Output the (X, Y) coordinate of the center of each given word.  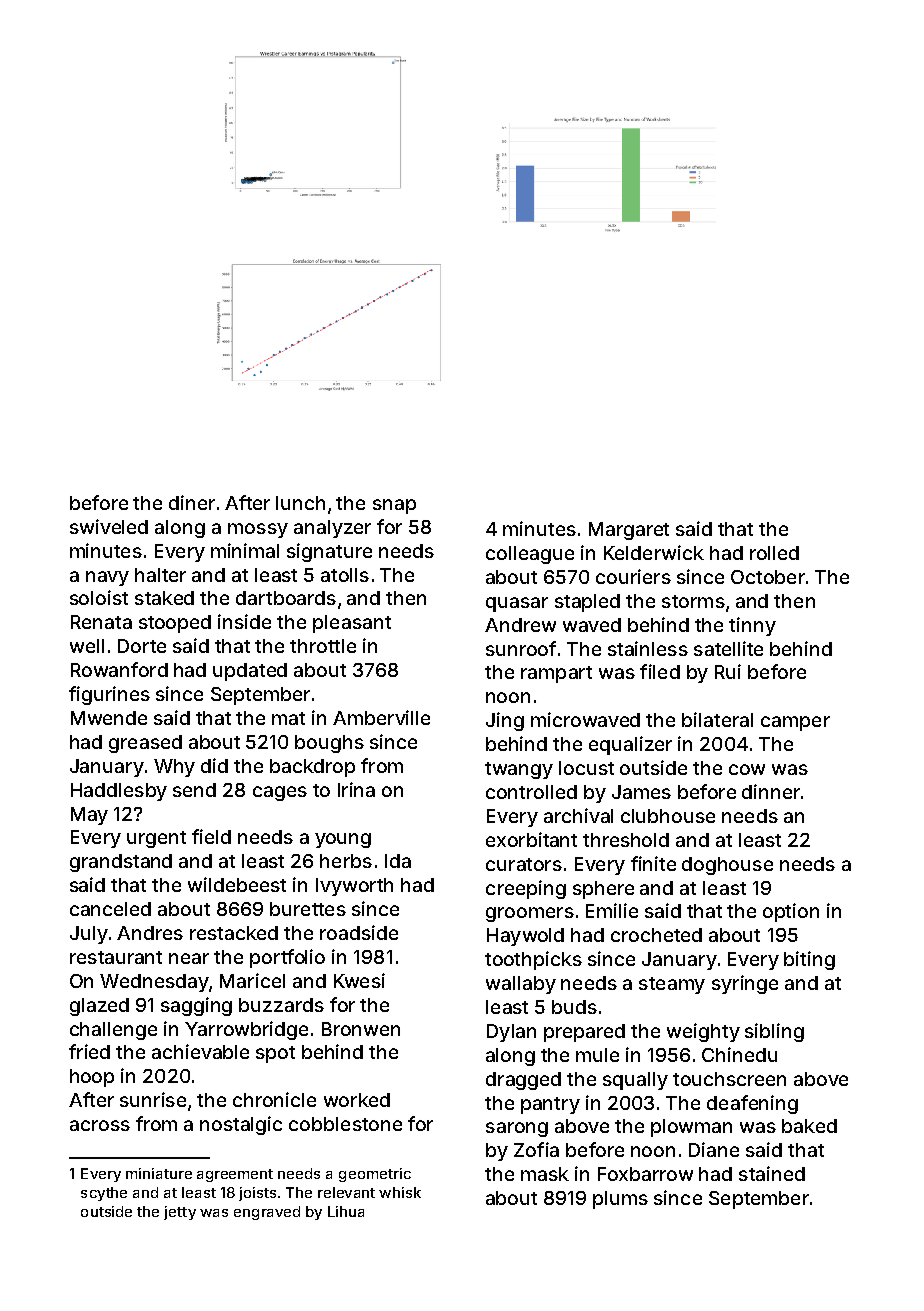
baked (809, 1126)
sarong (517, 1129)
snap (394, 506)
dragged (523, 1081)
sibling (774, 1032)
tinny (752, 626)
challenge (113, 1031)
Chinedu (739, 1054)
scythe (104, 1194)
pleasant (352, 624)
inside (244, 621)
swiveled (109, 526)
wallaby (521, 985)
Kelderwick (654, 552)
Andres (150, 933)
